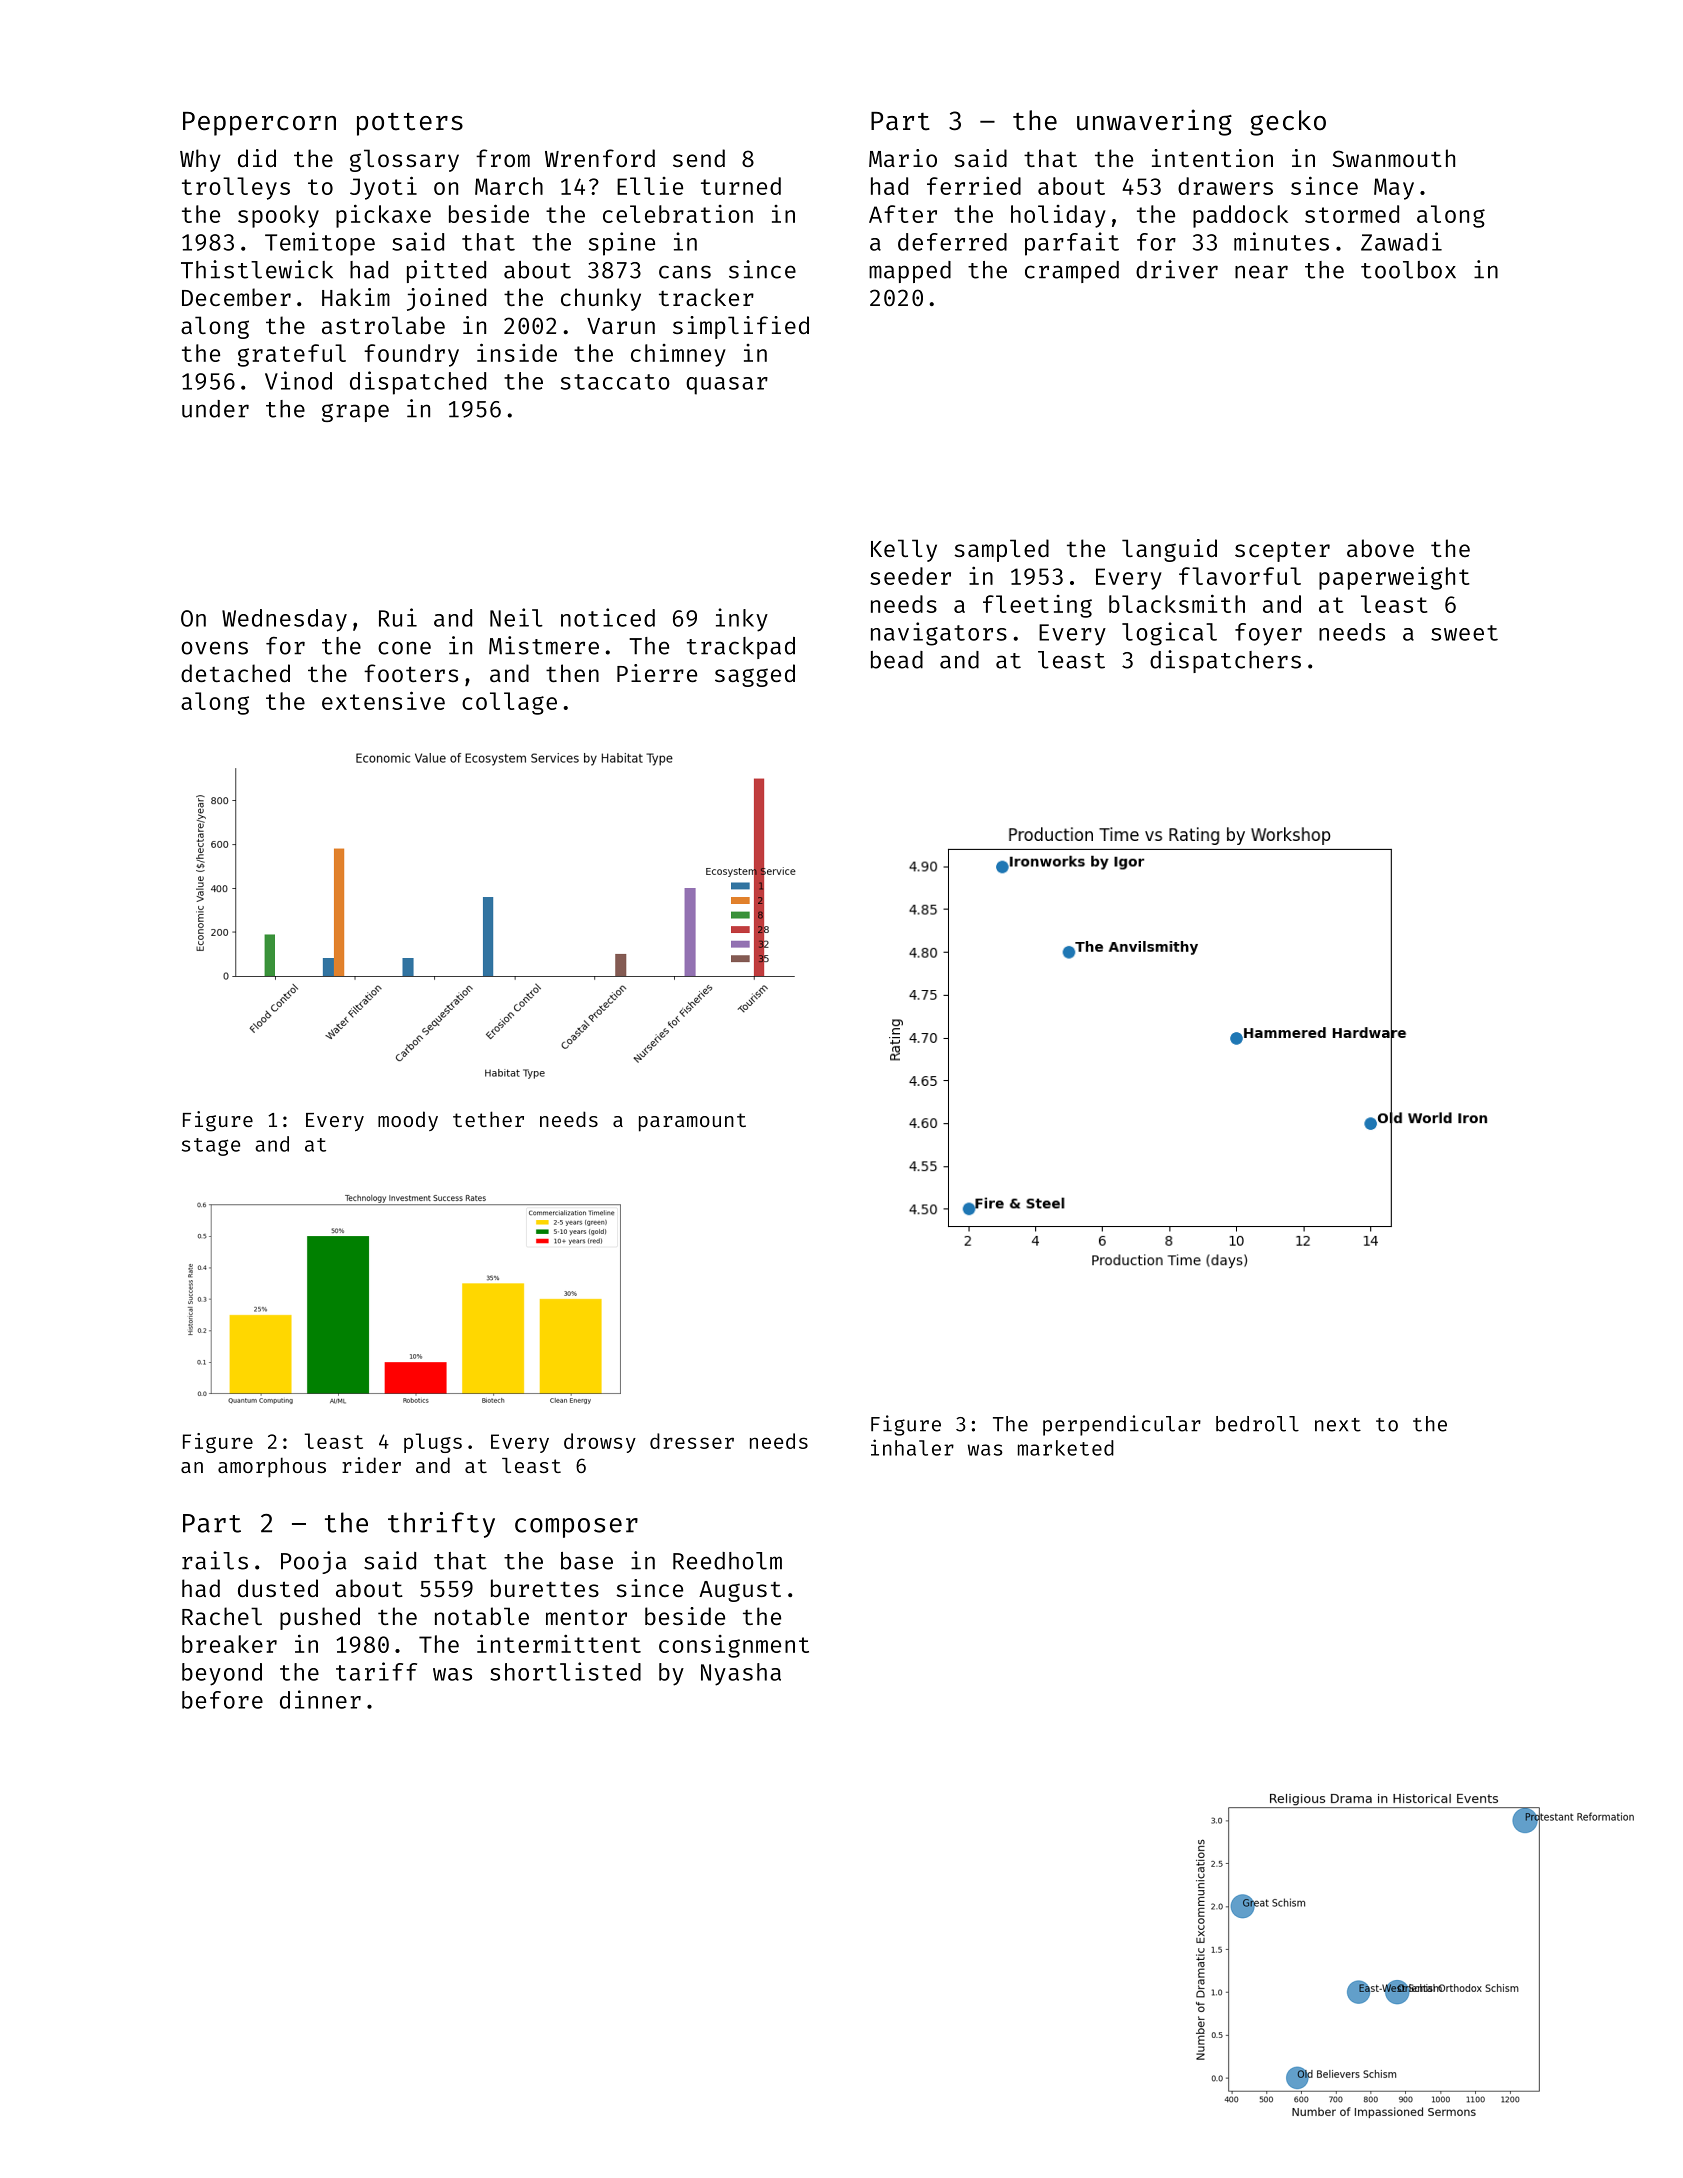 The image size is (1683, 2178). What do you see at coordinates (1154, 122) in the screenshot?
I see `unwavering` at bounding box center [1154, 122].
